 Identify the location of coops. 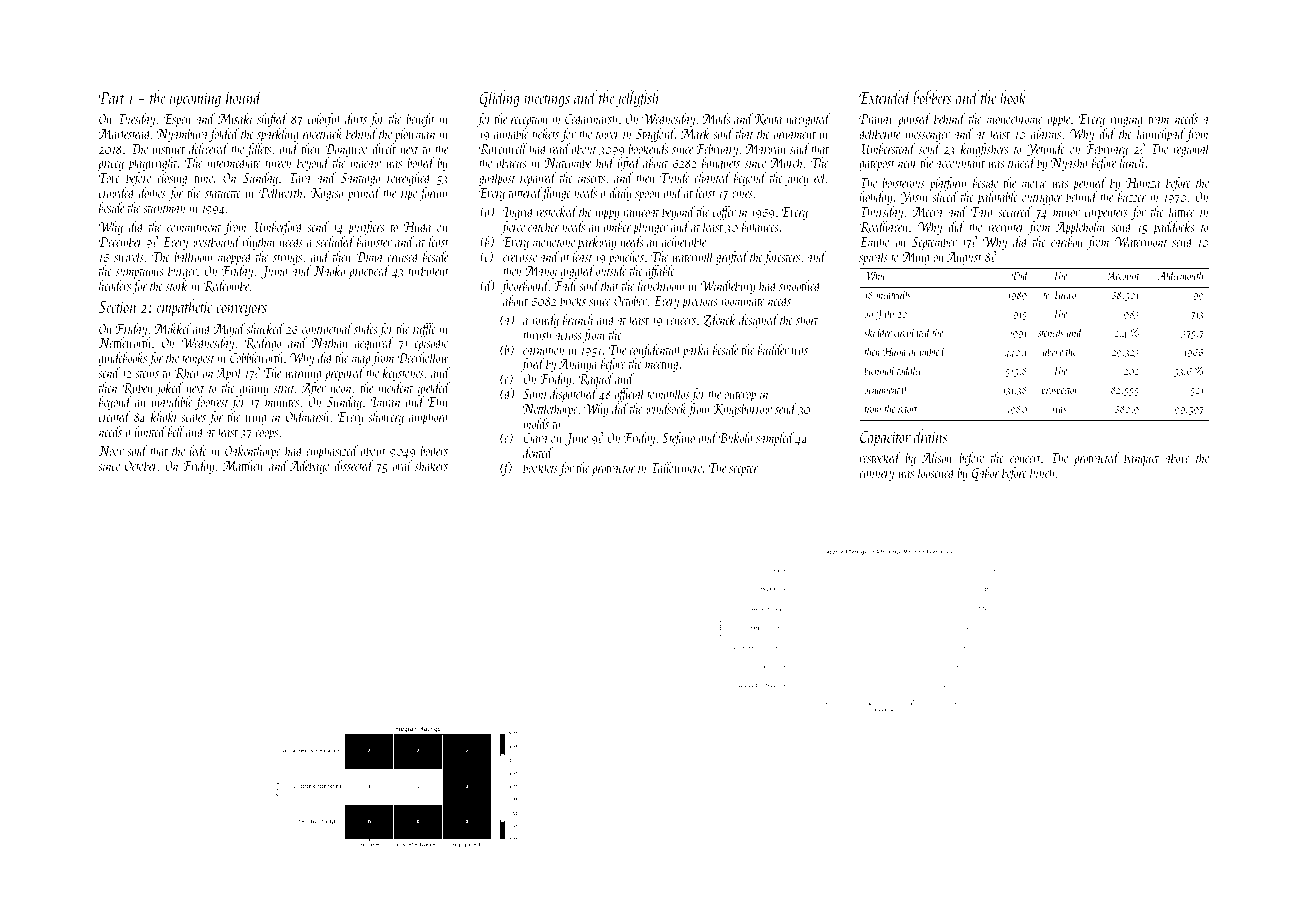
(266, 435).
